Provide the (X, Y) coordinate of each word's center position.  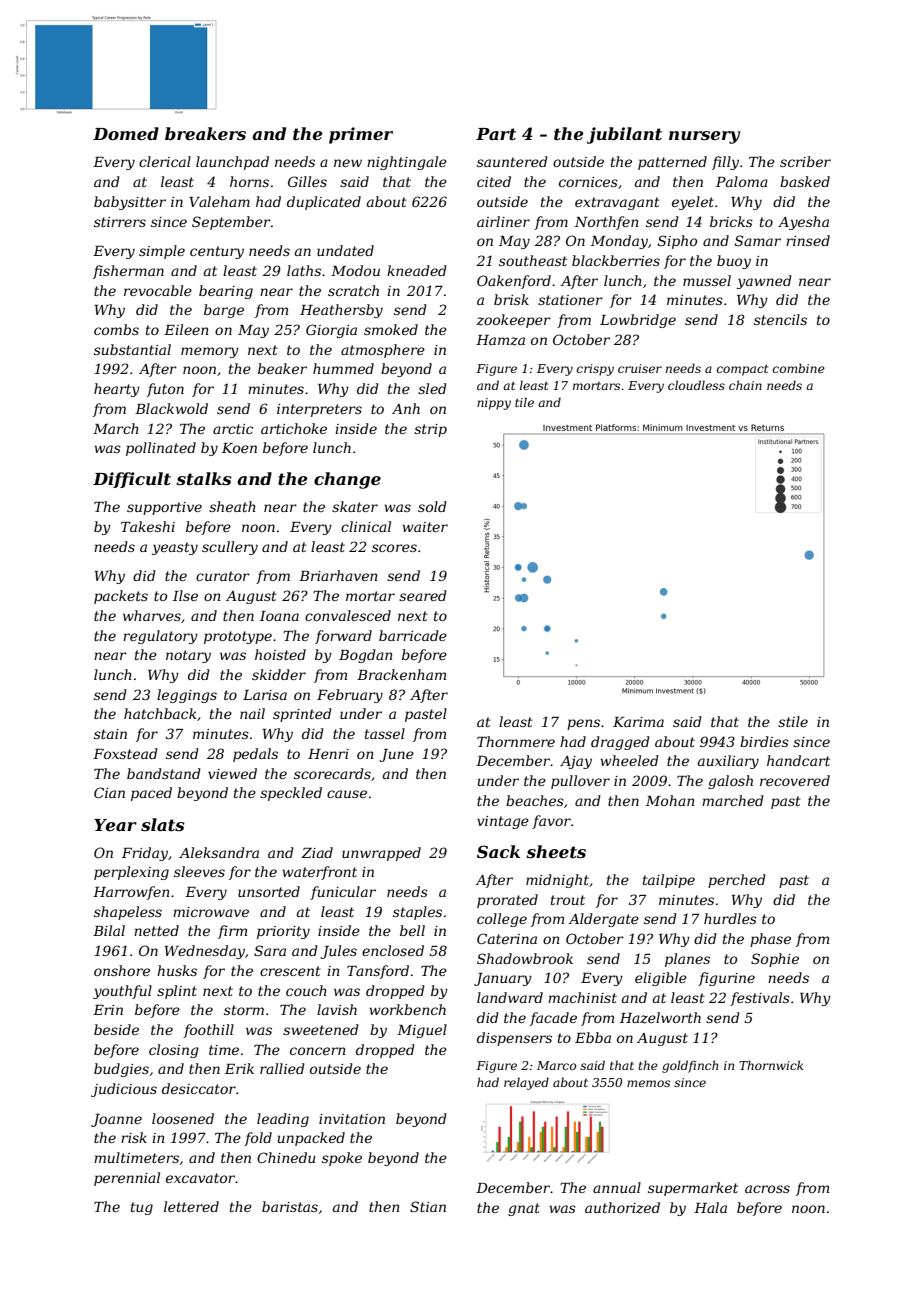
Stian (428, 1206)
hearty (117, 390)
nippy (494, 404)
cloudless (696, 385)
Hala (710, 1207)
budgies (121, 1070)
